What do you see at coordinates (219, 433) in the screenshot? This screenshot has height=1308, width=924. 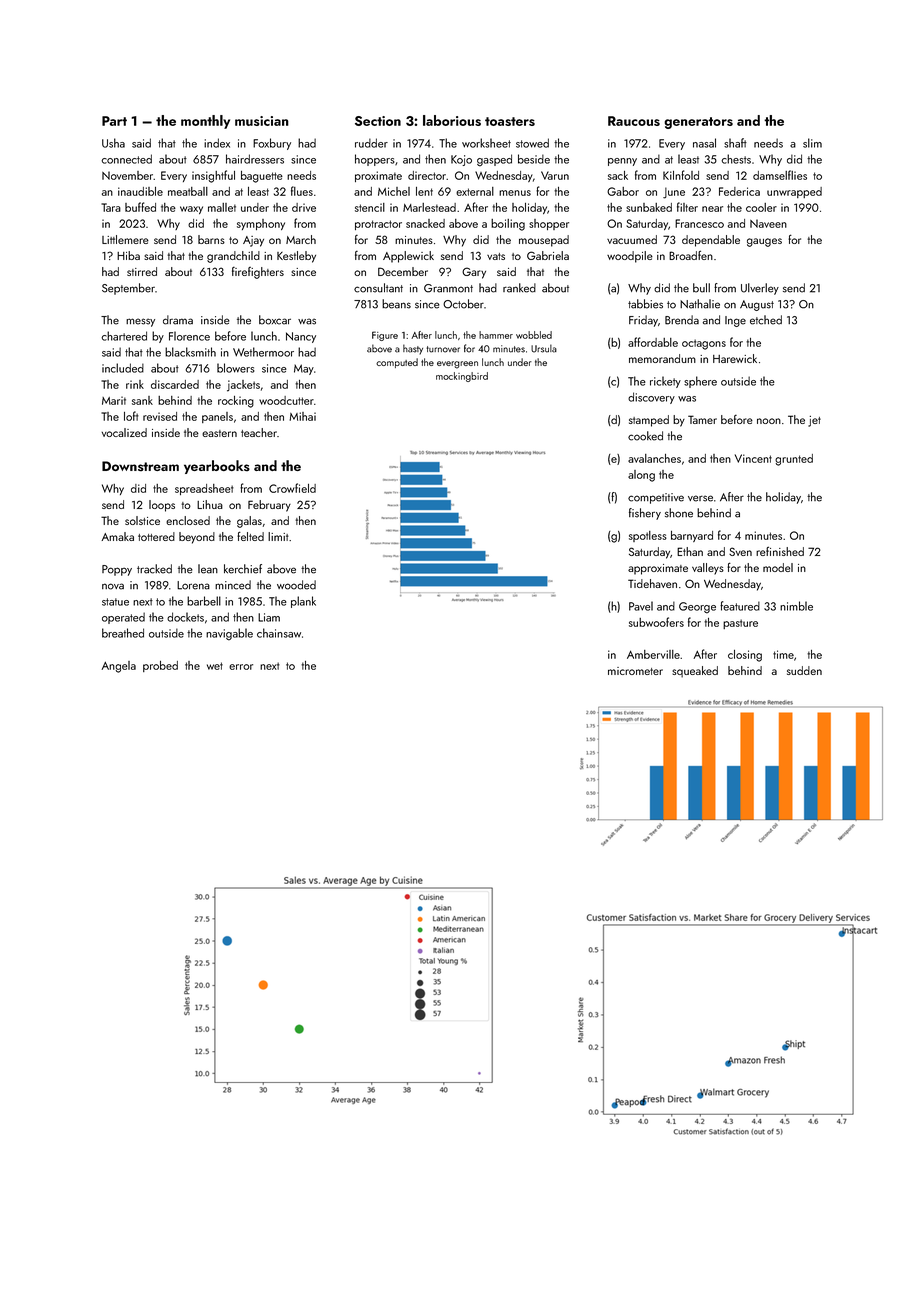 I see `eastern` at bounding box center [219, 433].
